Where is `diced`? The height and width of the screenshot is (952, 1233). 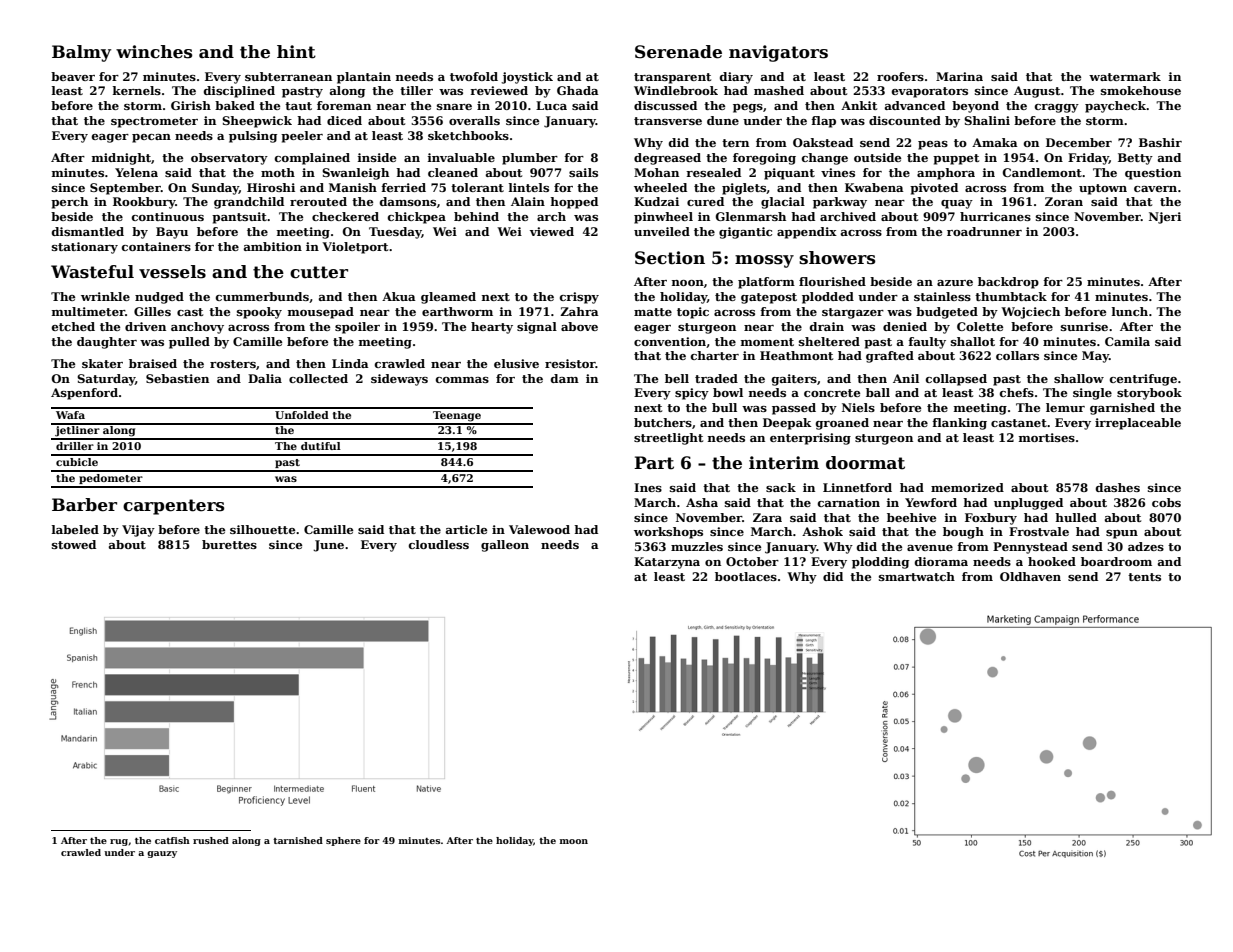
diced is located at coordinates (344, 120).
